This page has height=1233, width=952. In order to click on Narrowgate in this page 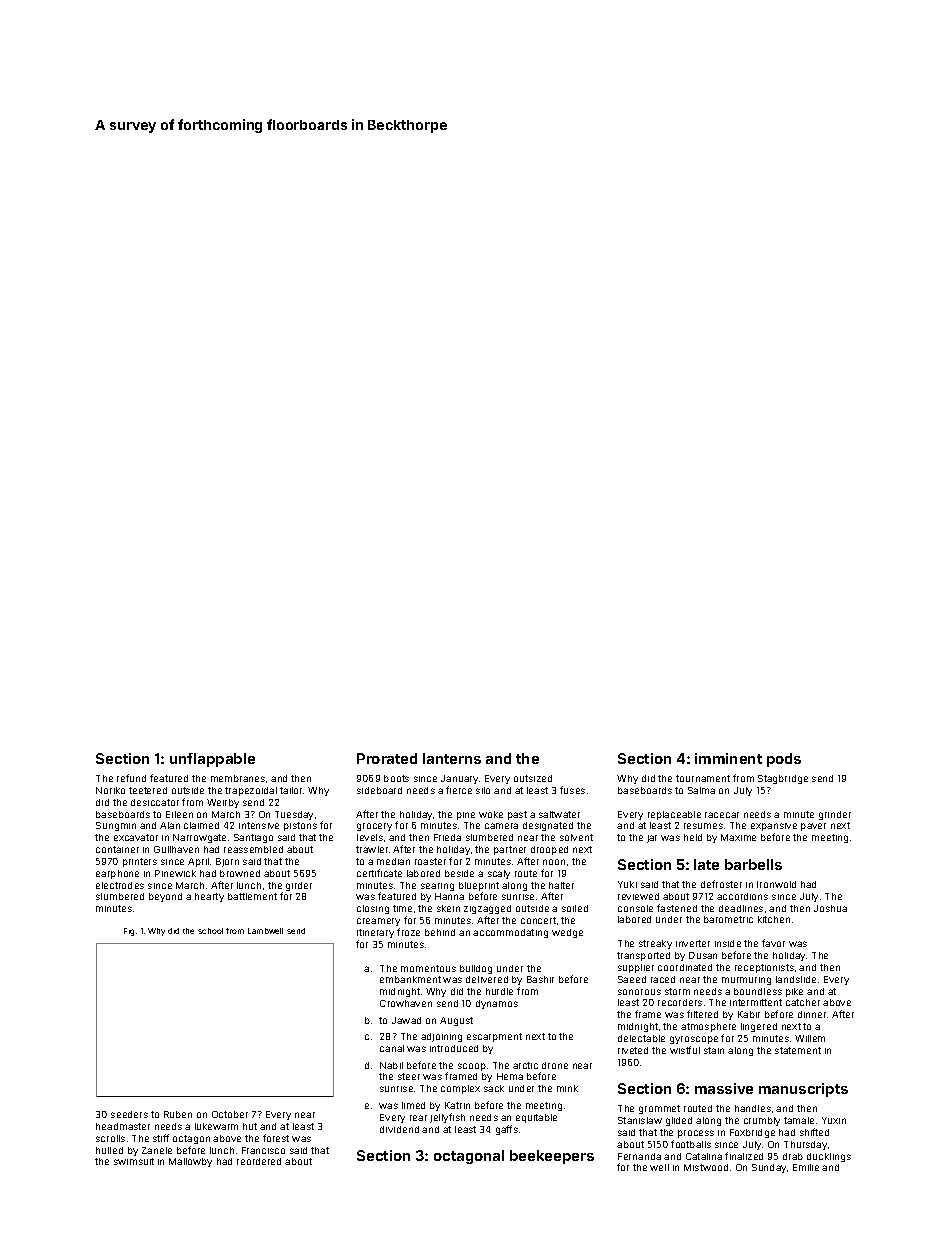, I will do `click(199, 838)`.
